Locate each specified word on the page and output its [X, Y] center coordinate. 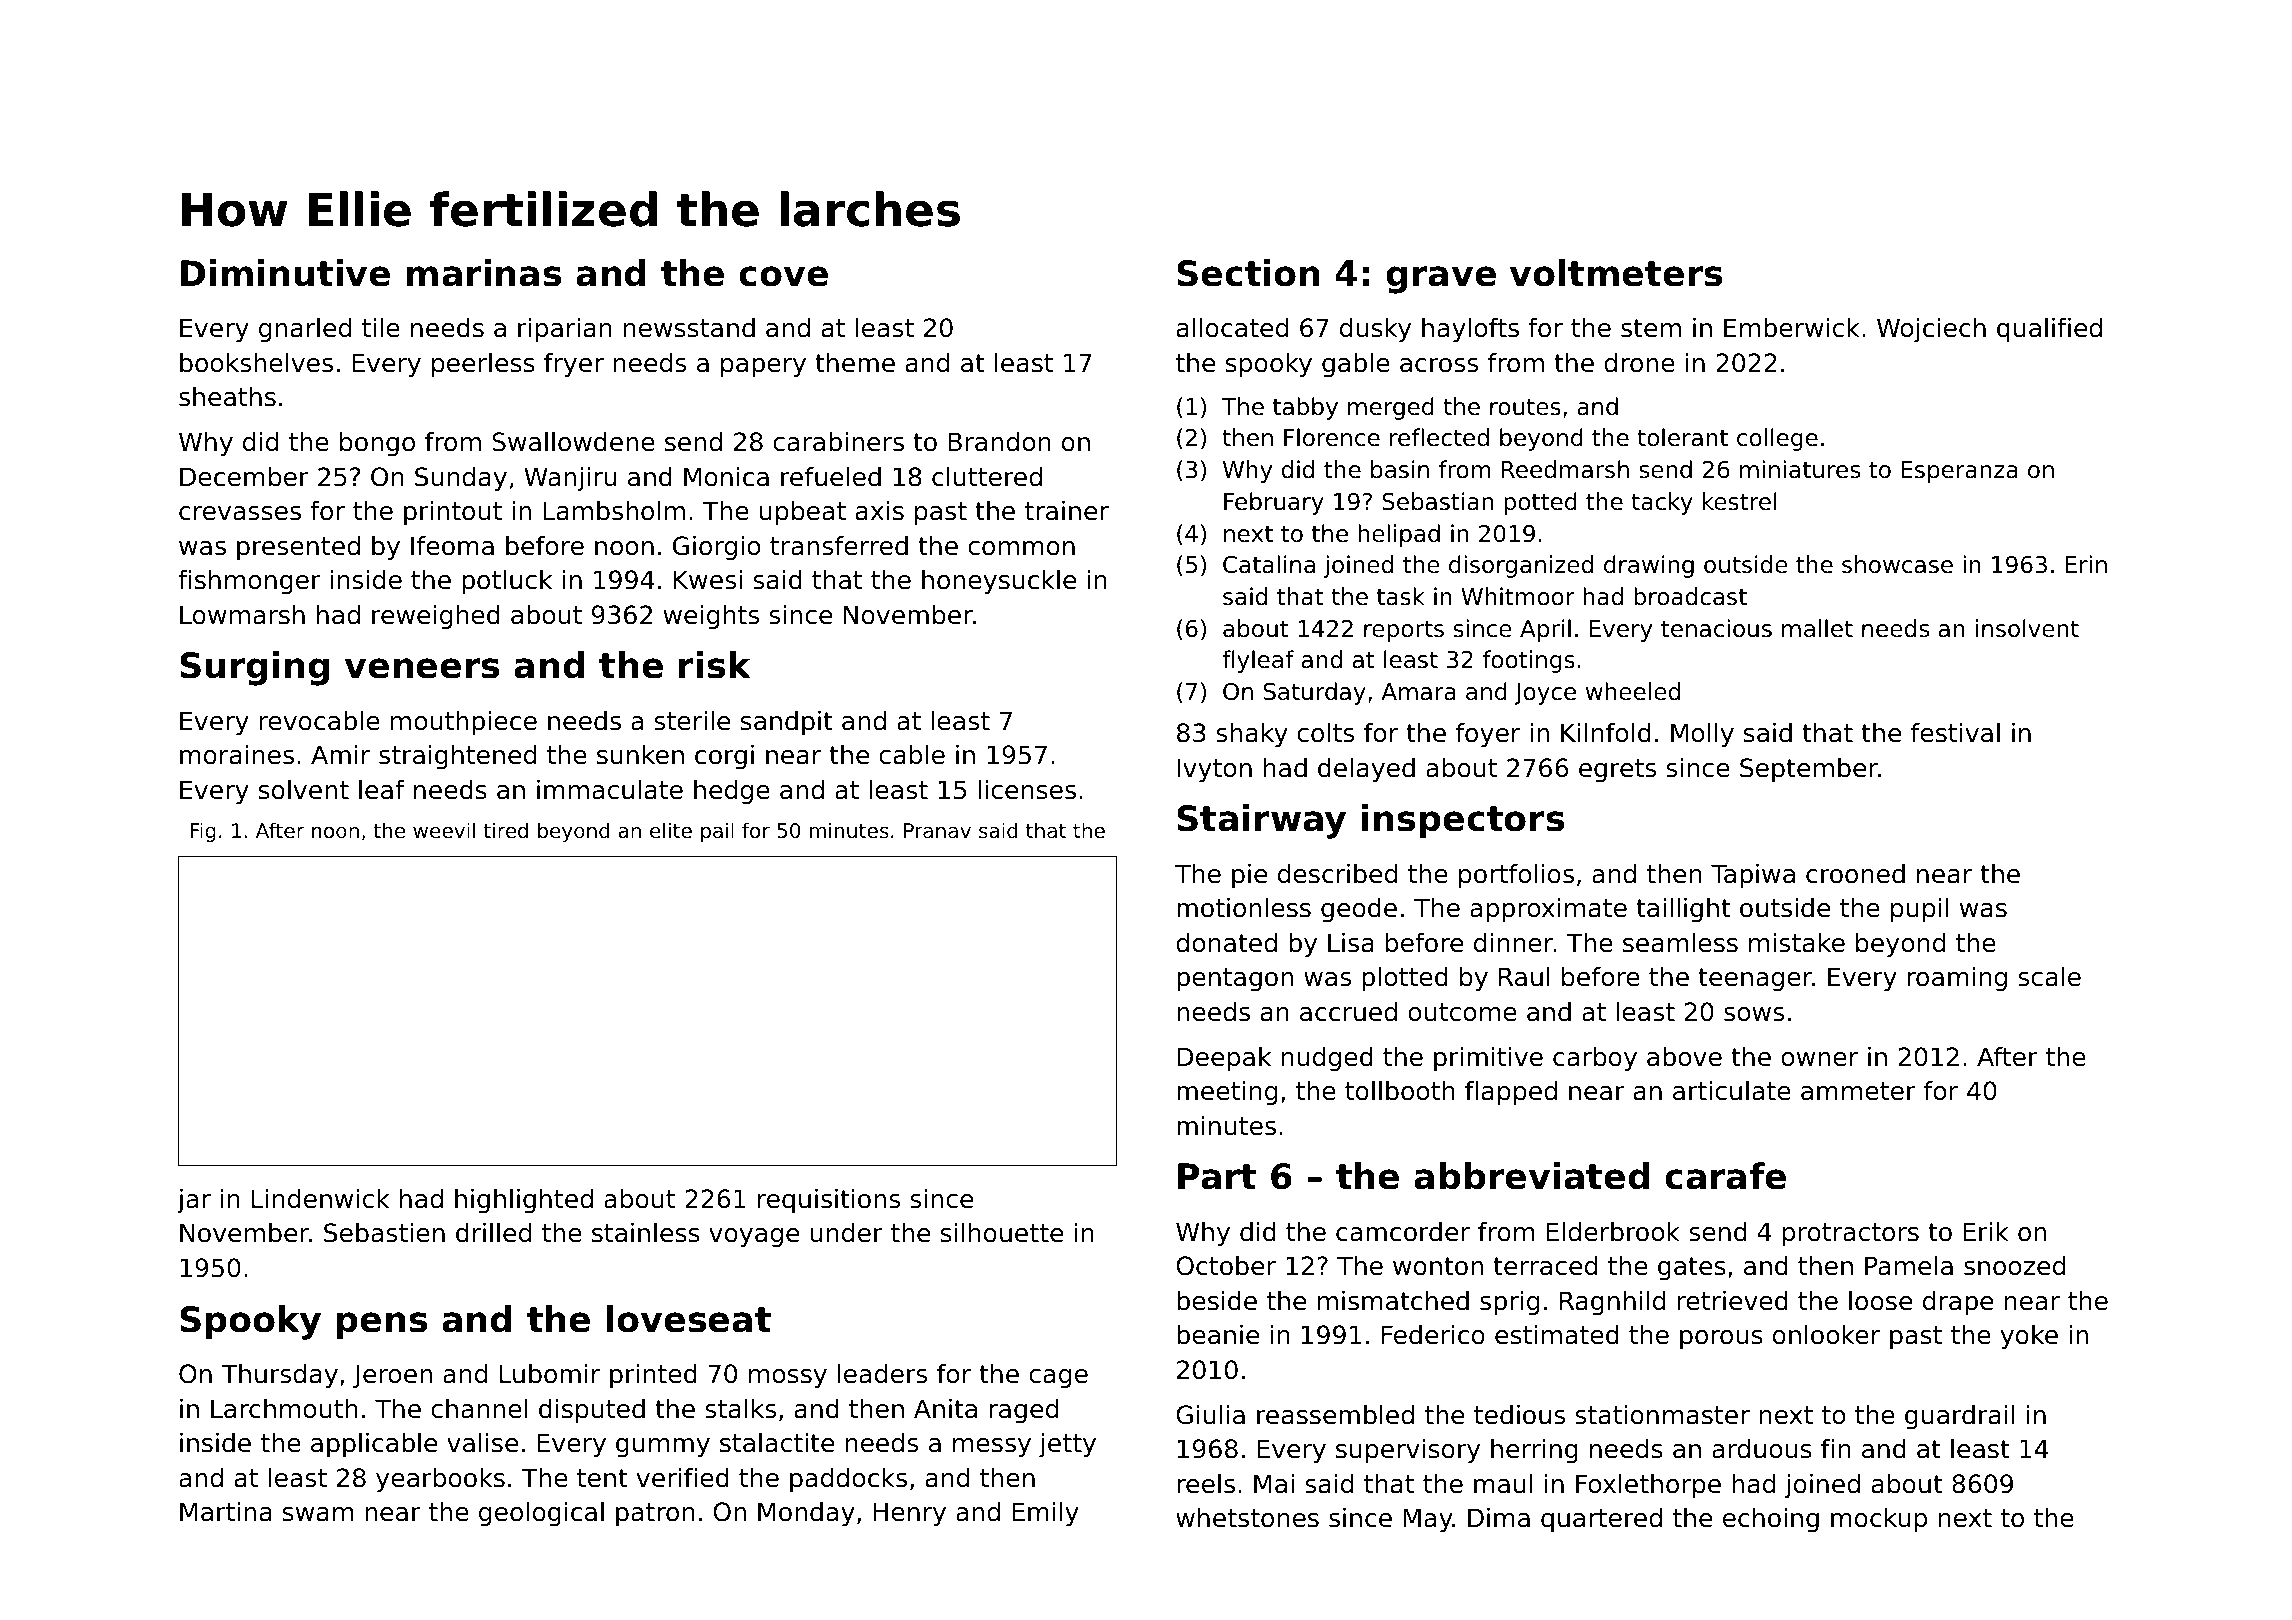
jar [194, 1201]
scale [2049, 977]
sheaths [227, 397]
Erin [2086, 564]
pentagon [1235, 979]
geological [541, 1514]
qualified [2049, 330]
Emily [1045, 1514]
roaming [1957, 979]
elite [671, 830]
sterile [692, 721]
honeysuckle [999, 582]
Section [1248, 273]
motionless [1244, 908]
